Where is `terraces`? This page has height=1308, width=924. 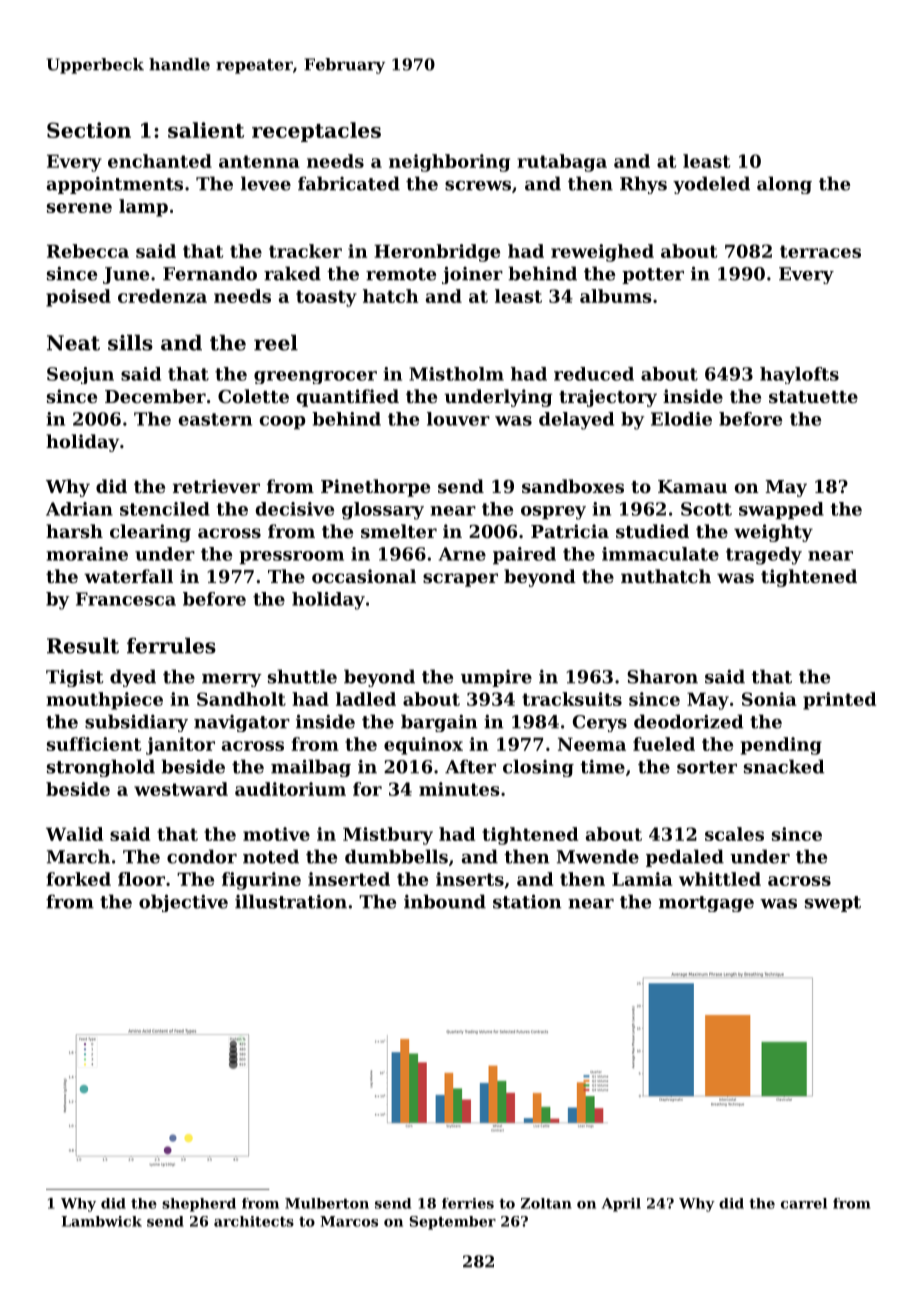
terraces is located at coordinates (820, 251).
